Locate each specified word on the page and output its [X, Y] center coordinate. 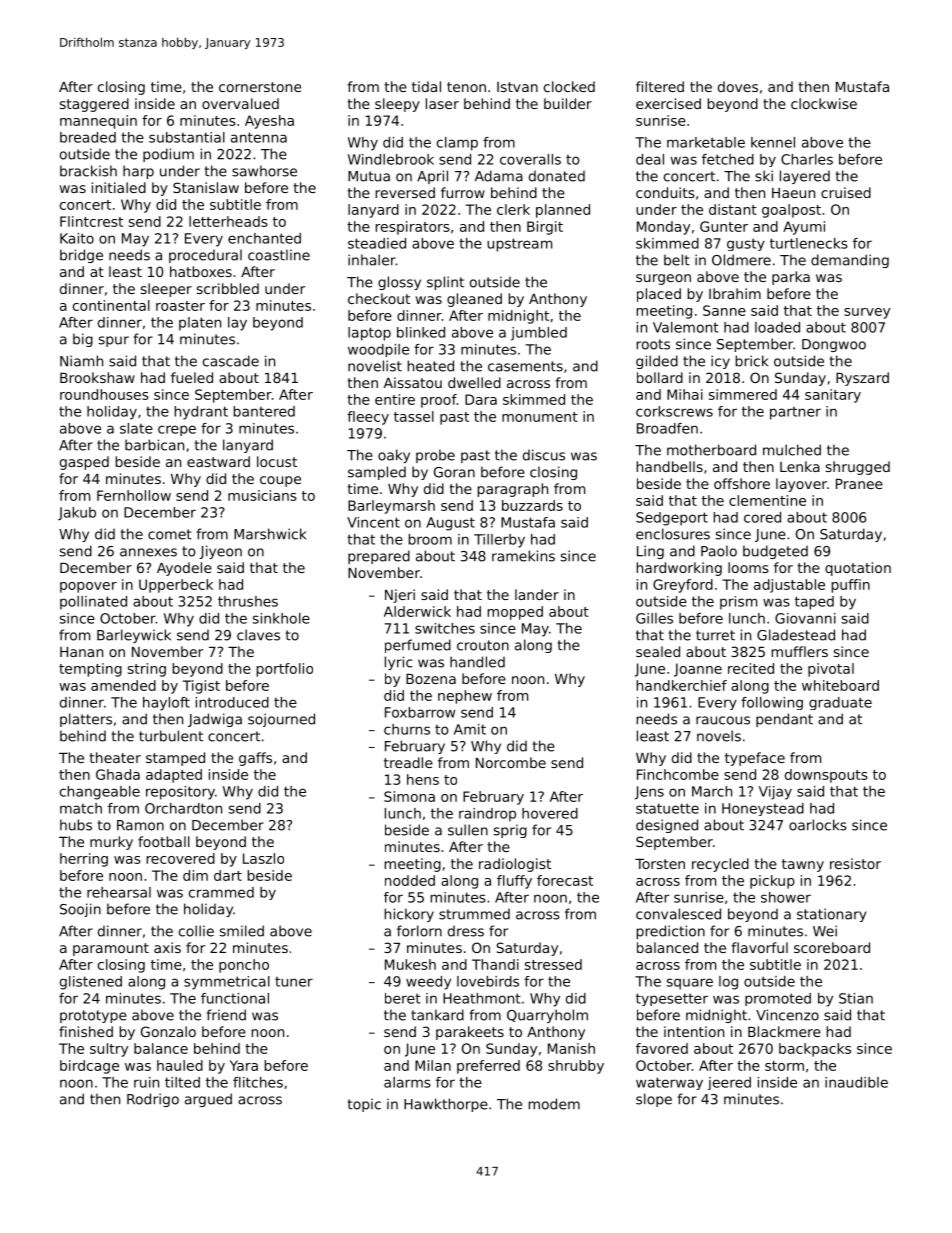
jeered [729, 1083]
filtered [660, 86]
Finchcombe [678, 774]
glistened [91, 983]
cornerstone [260, 87]
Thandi [495, 964]
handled [477, 662]
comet [170, 534]
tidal [426, 86]
